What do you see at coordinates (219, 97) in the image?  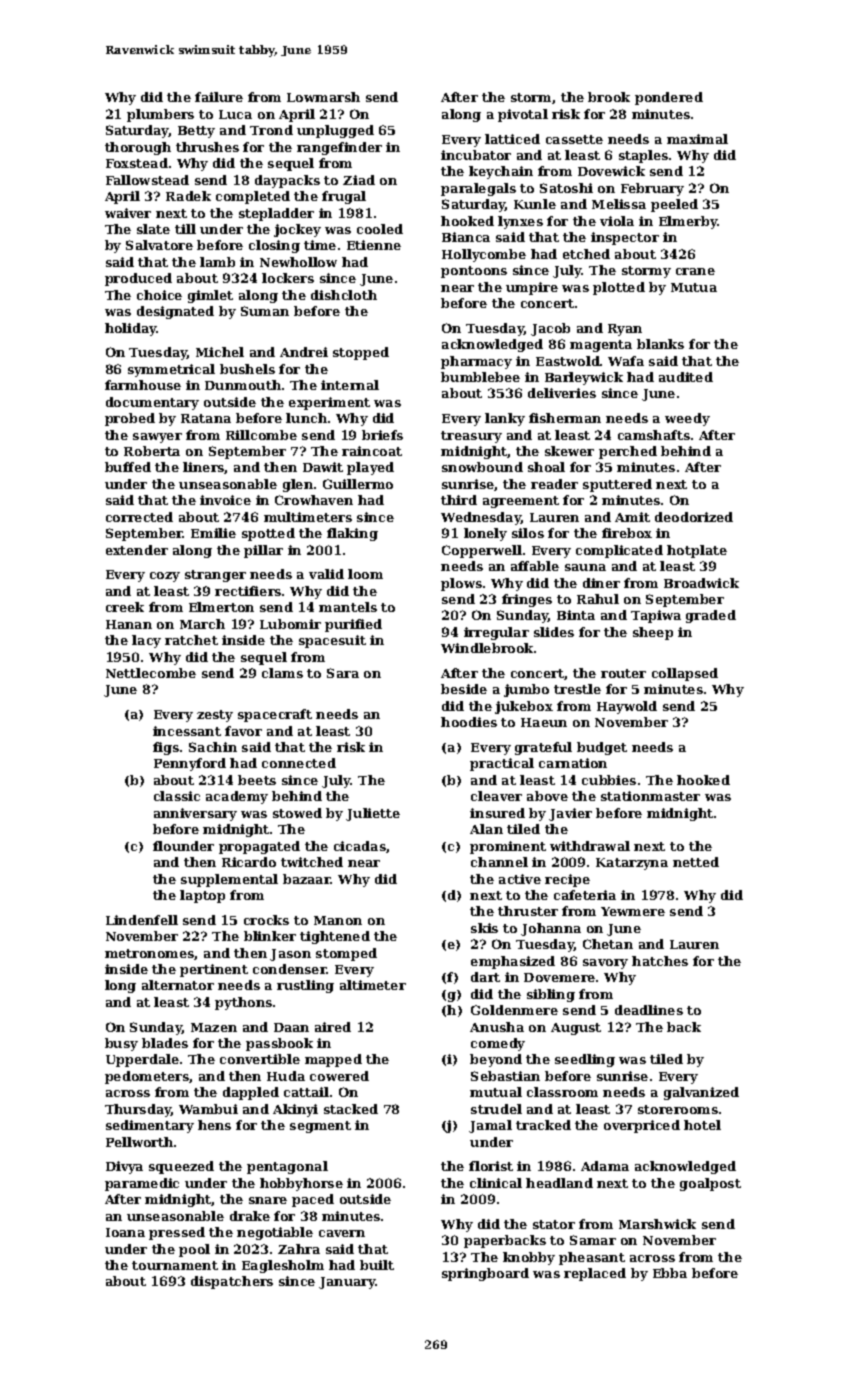 I see `failure` at bounding box center [219, 97].
